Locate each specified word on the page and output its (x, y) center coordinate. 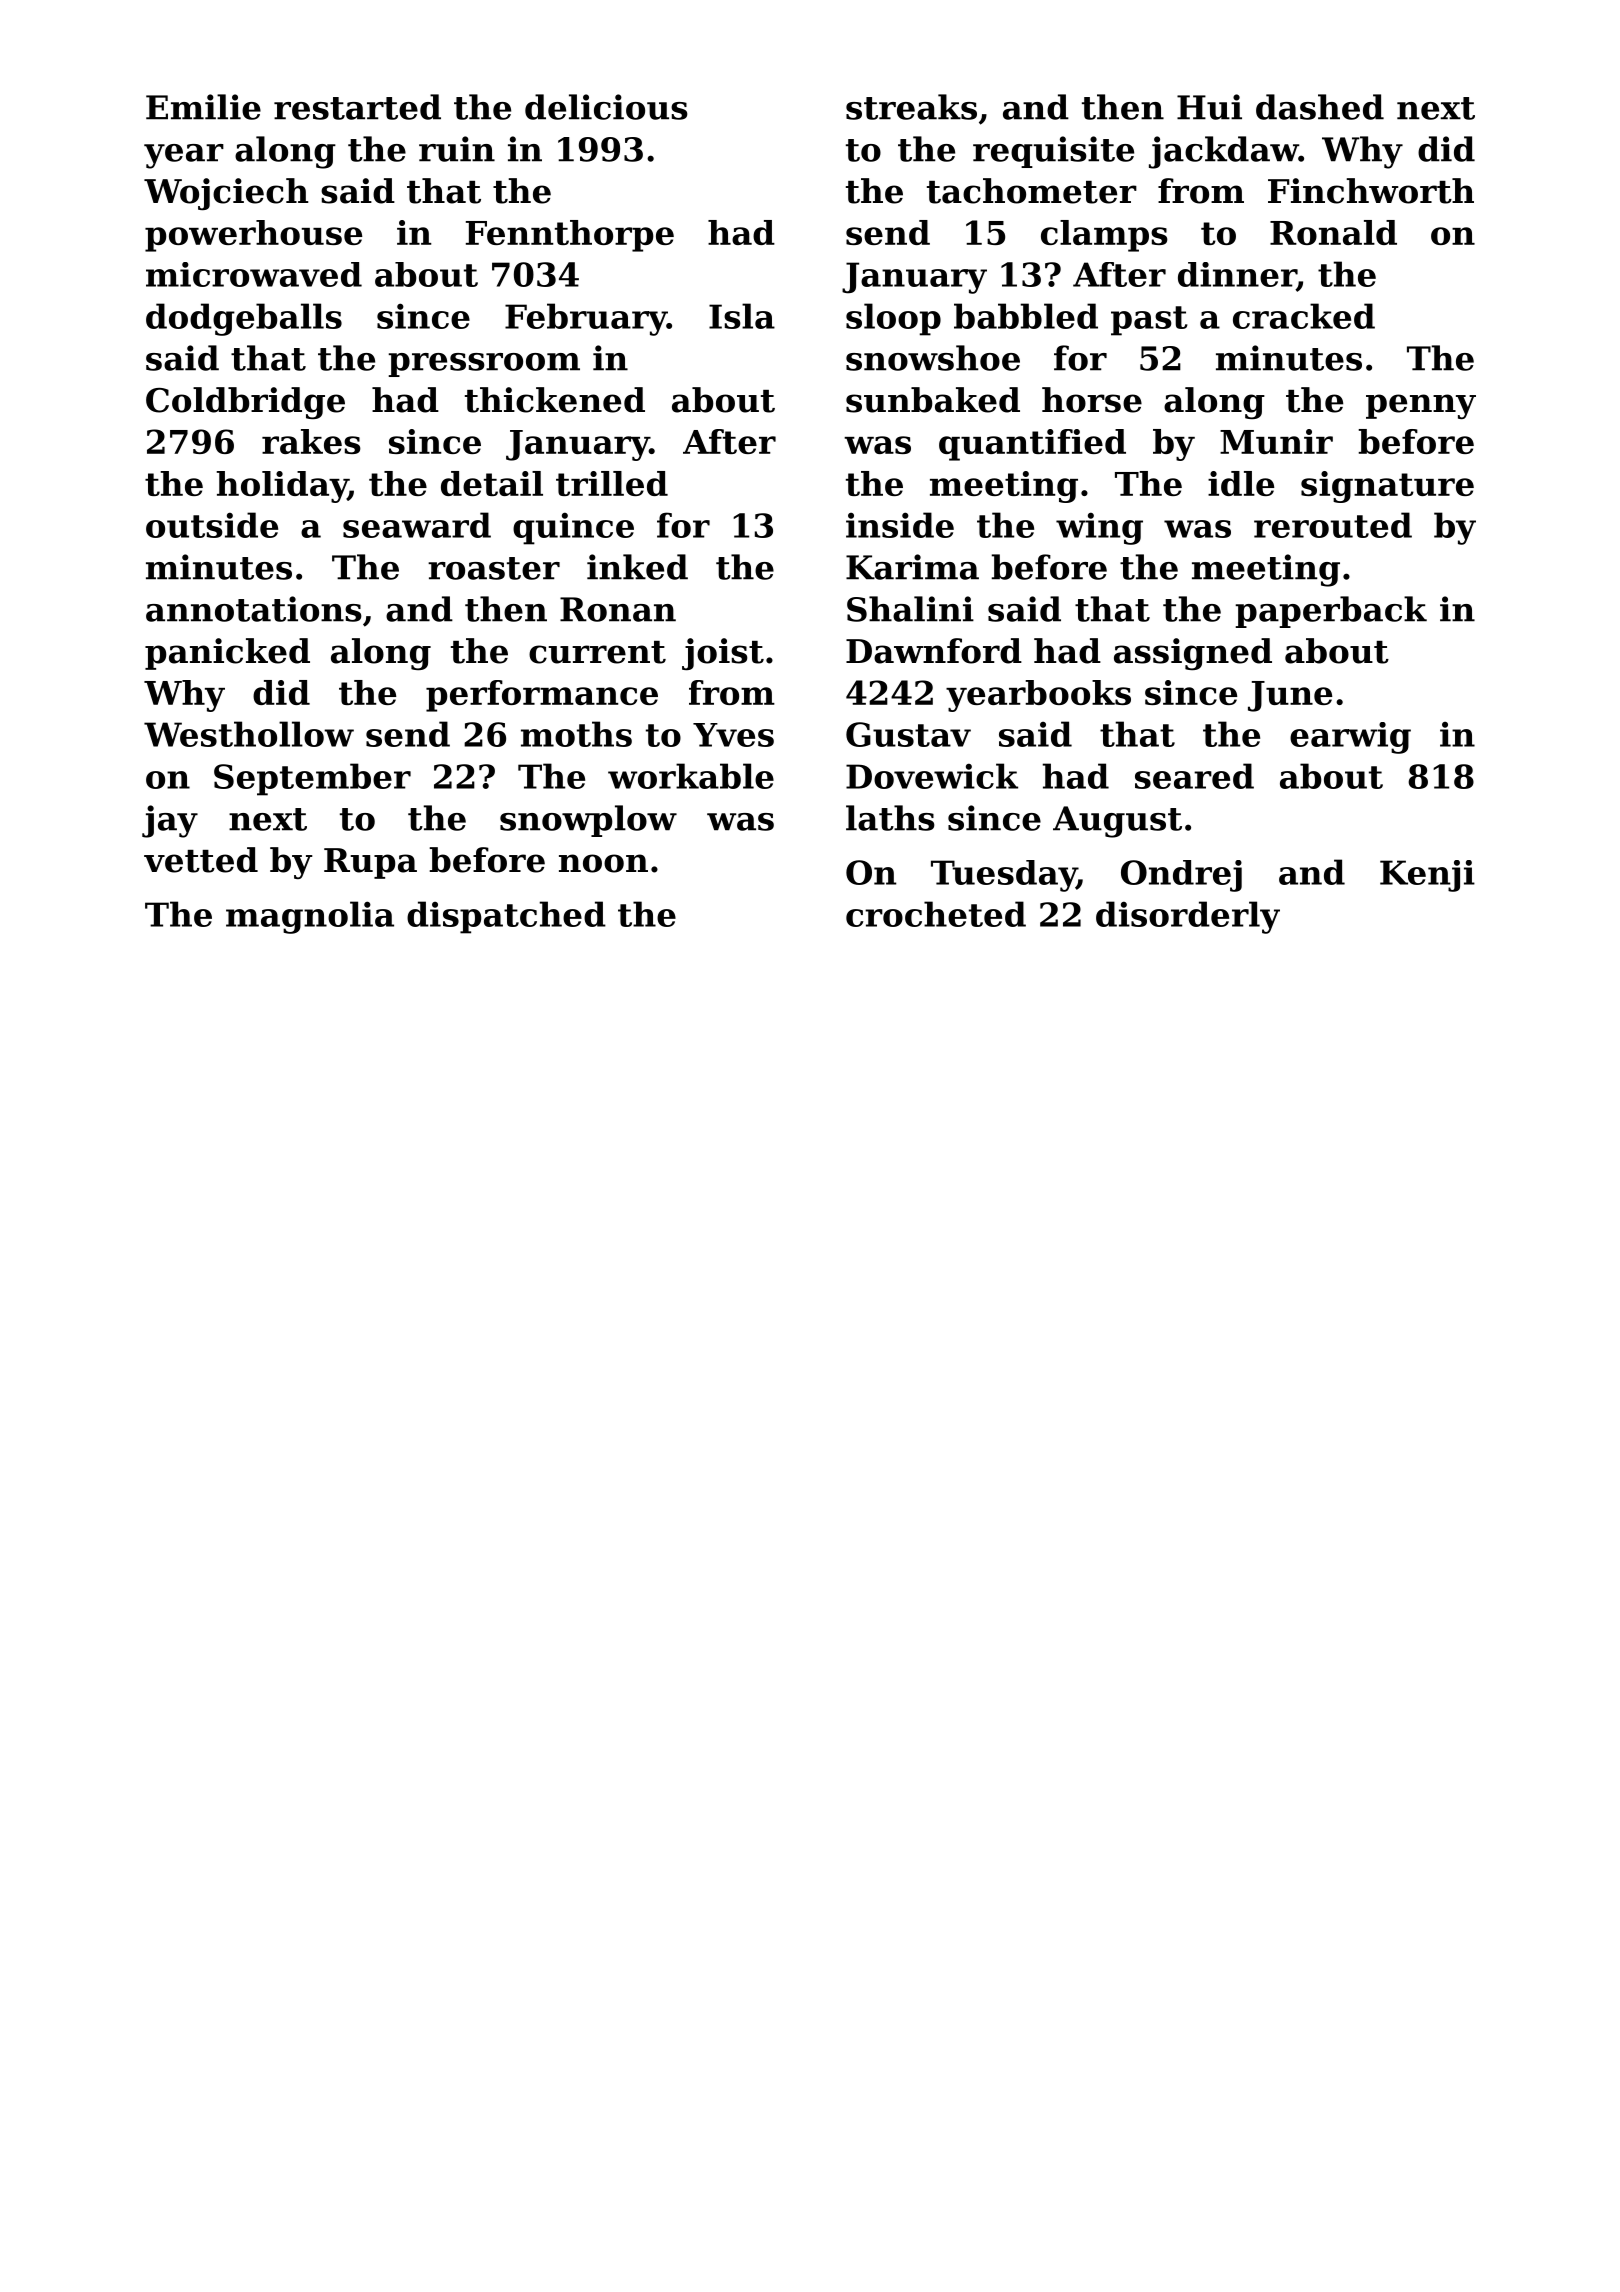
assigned (1193, 654)
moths (576, 734)
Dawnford (934, 651)
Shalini (910, 609)
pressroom (484, 365)
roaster (494, 568)
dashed (1320, 107)
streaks (911, 107)
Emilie (203, 107)
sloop (893, 319)
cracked (1304, 316)
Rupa (370, 863)
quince (573, 528)
